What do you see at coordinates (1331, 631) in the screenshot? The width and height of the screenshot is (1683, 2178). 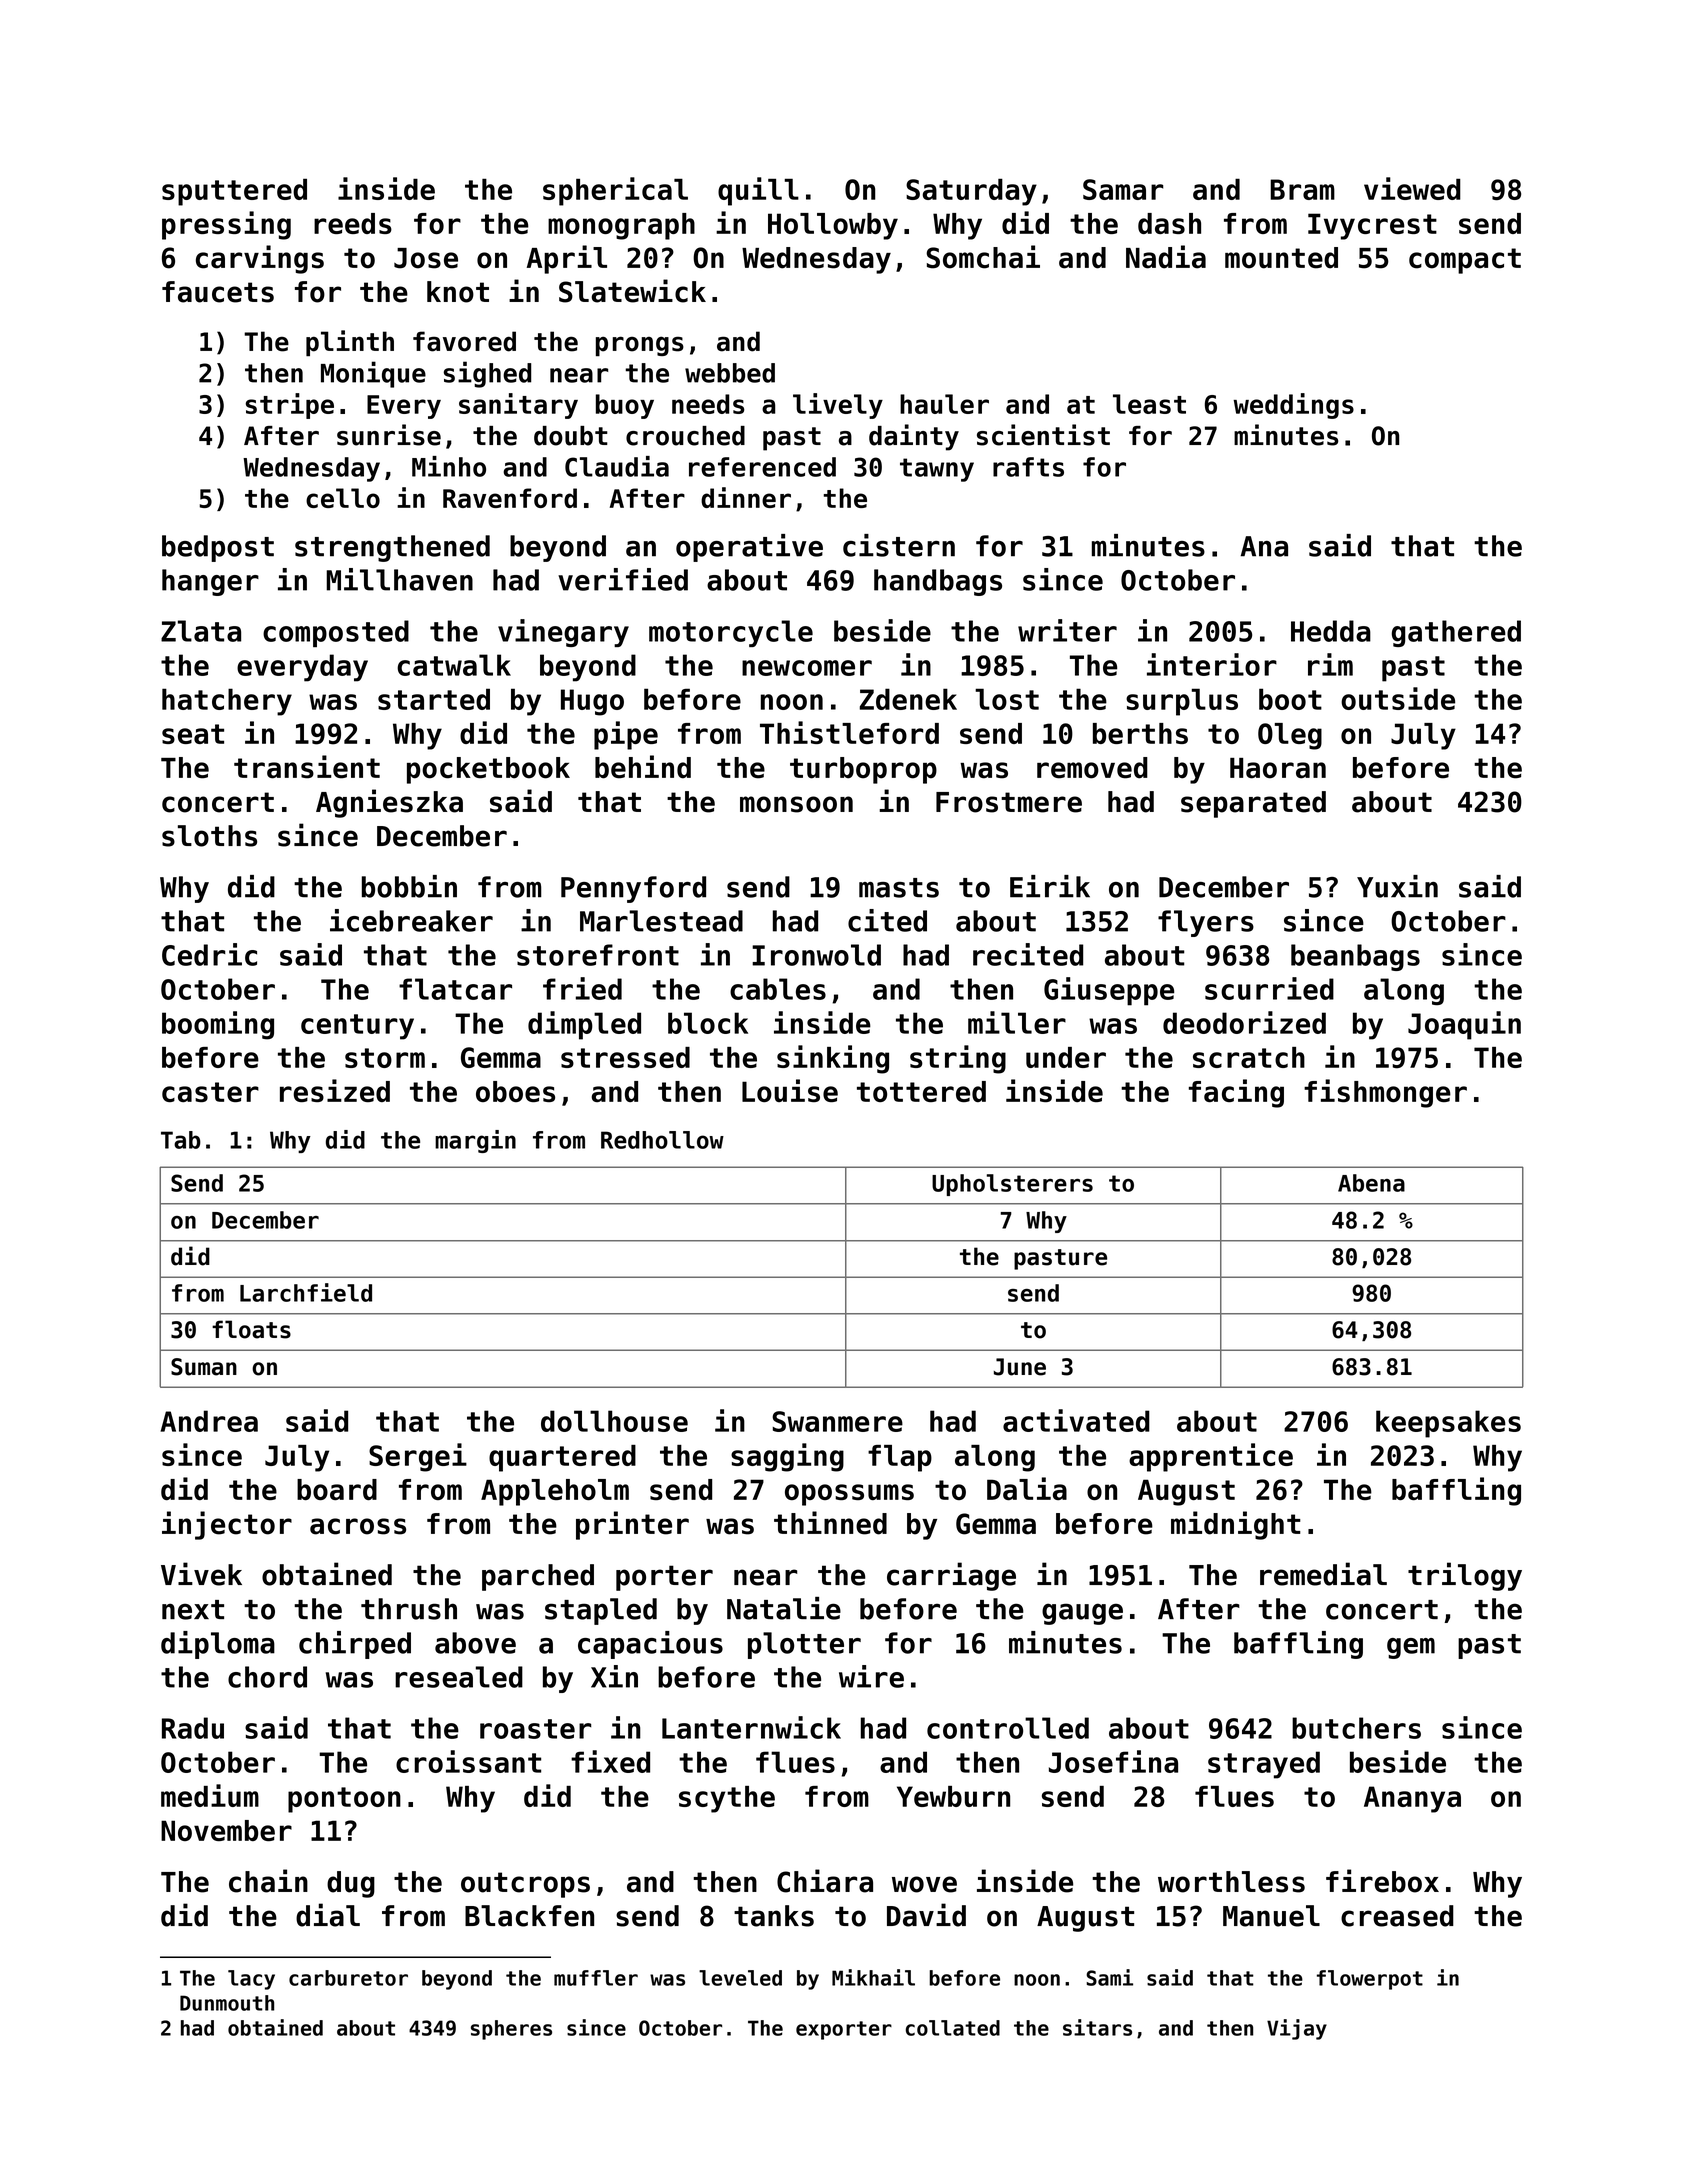 I see `Hedda` at bounding box center [1331, 631].
